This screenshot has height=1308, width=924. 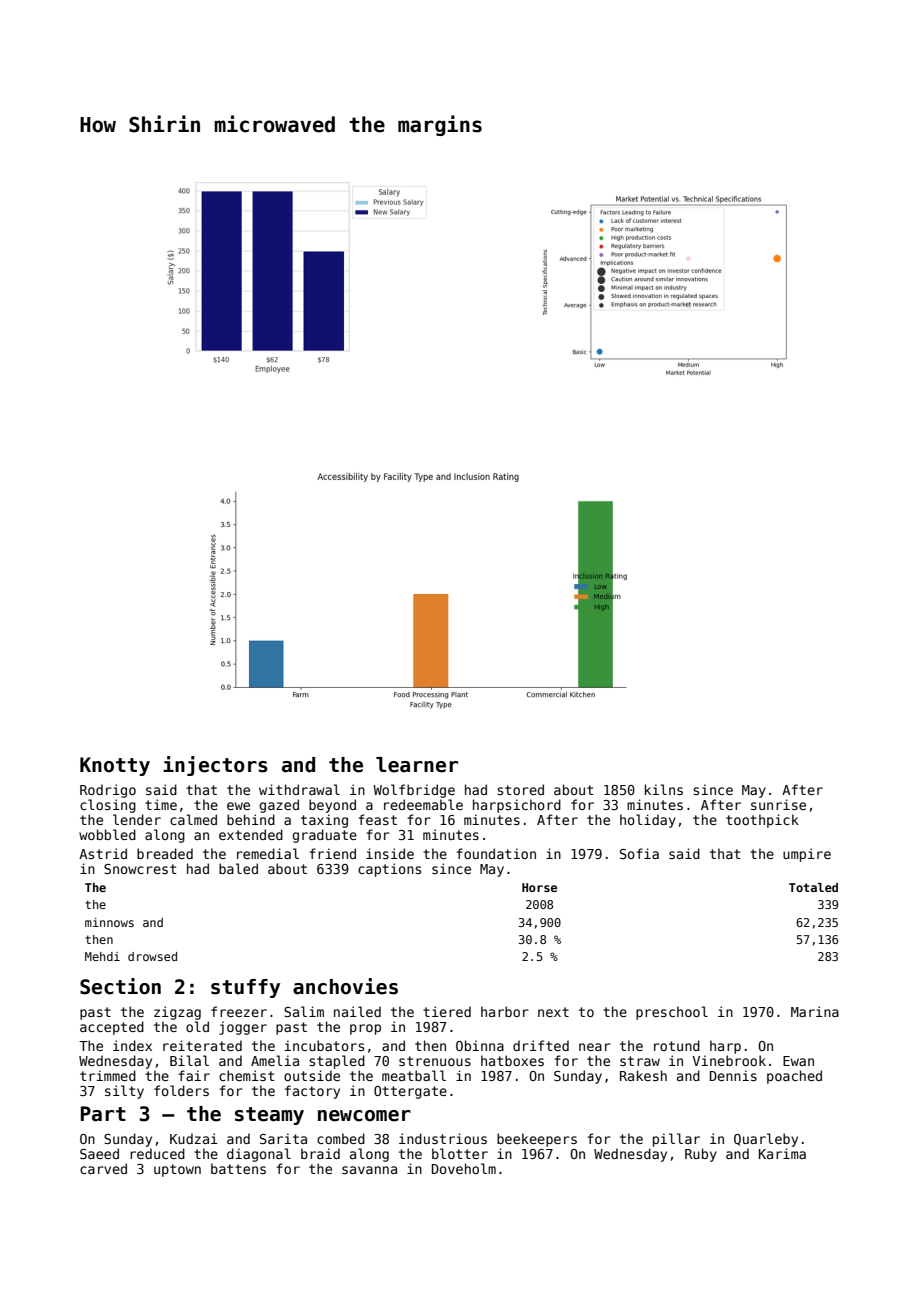 I want to click on injectors, so click(x=215, y=766).
